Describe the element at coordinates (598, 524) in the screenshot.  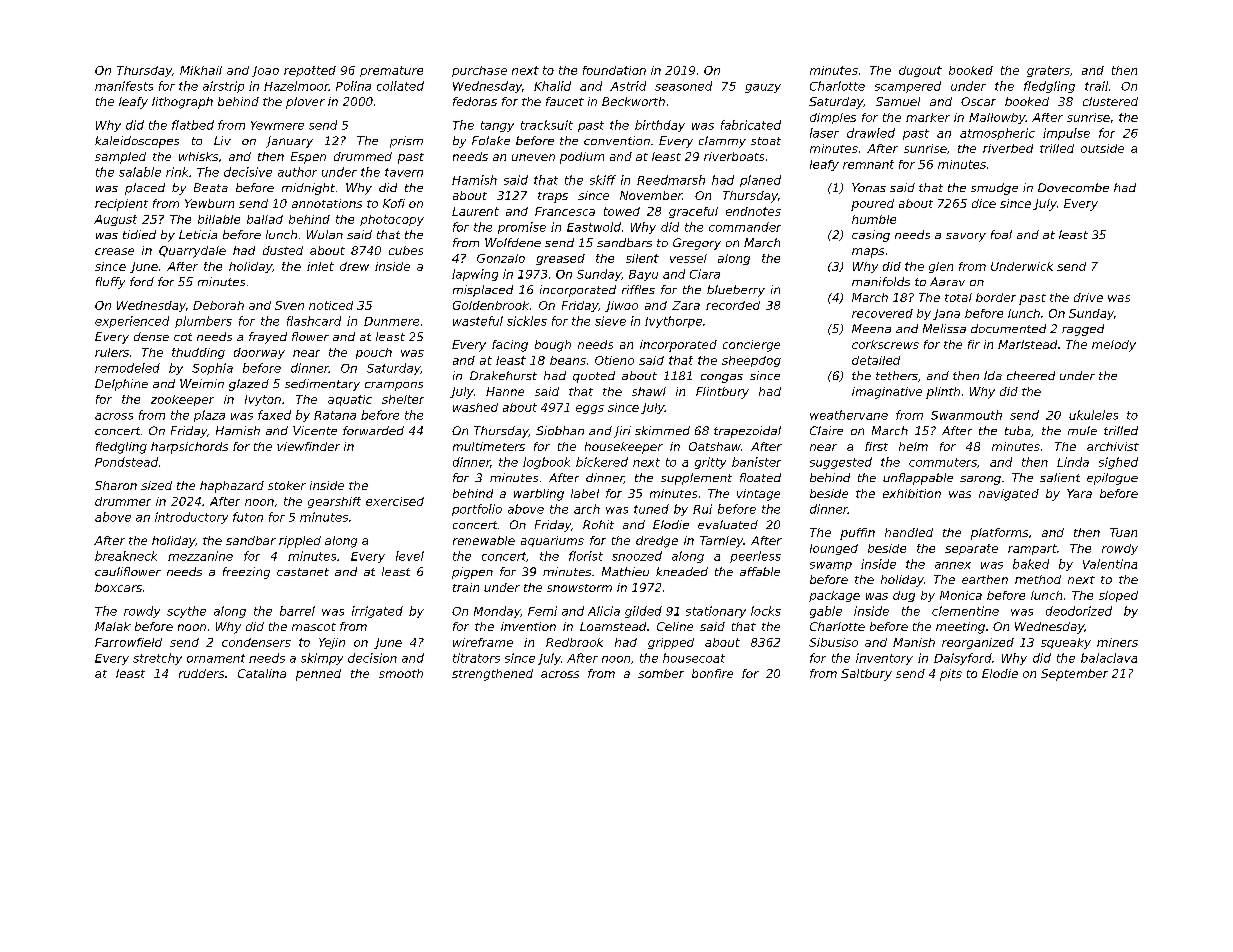
I see `Rohit` at that location.
